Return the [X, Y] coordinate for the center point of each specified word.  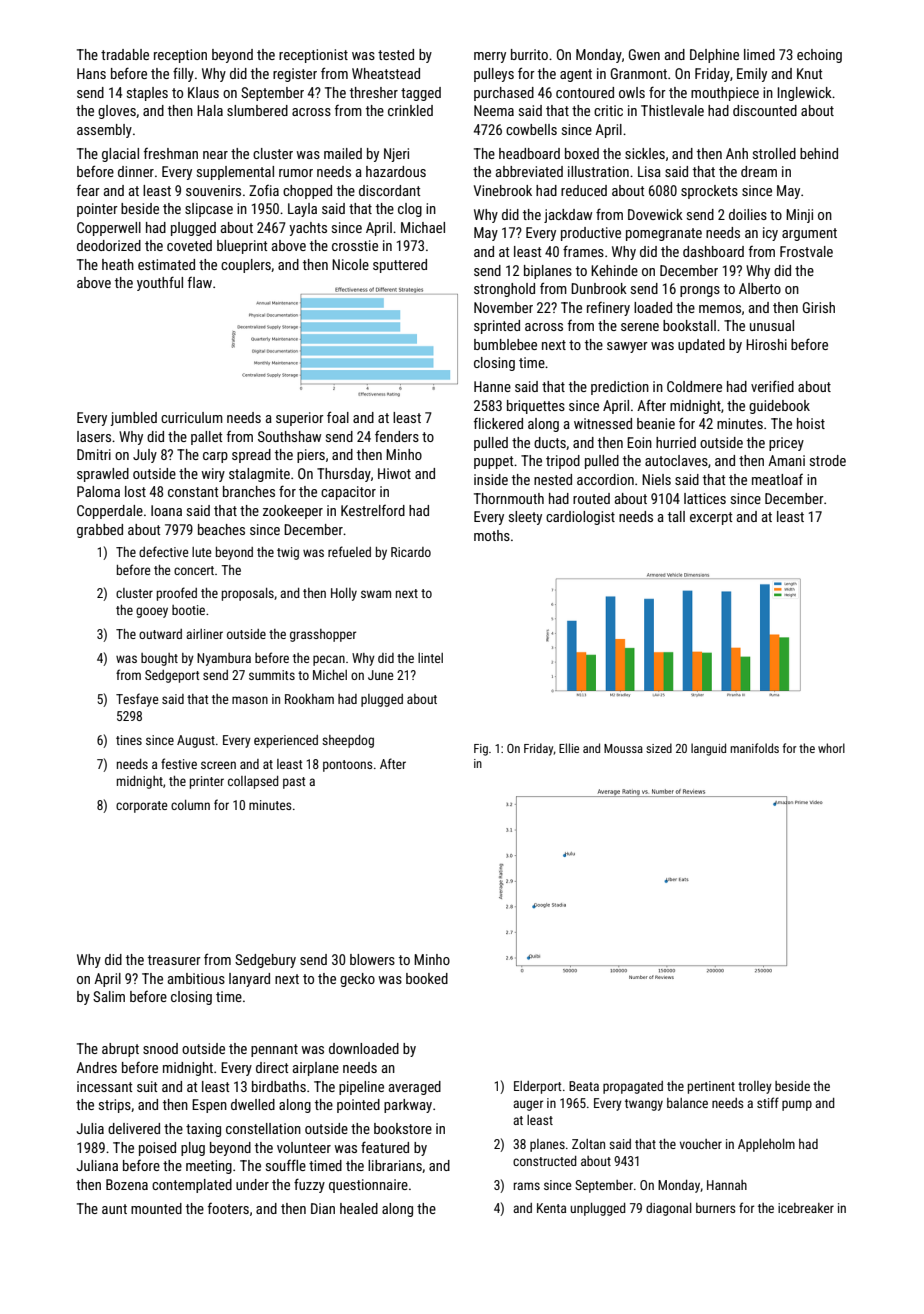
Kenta [551, 1208]
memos [720, 309]
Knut [809, 73]
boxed [582, 153]
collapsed [253, 782]
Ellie [569, 748]
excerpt [711, 518]
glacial [120, 155]
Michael [423, 227]
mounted [156, 1208]
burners [716, 1208]
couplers [246, 266]
